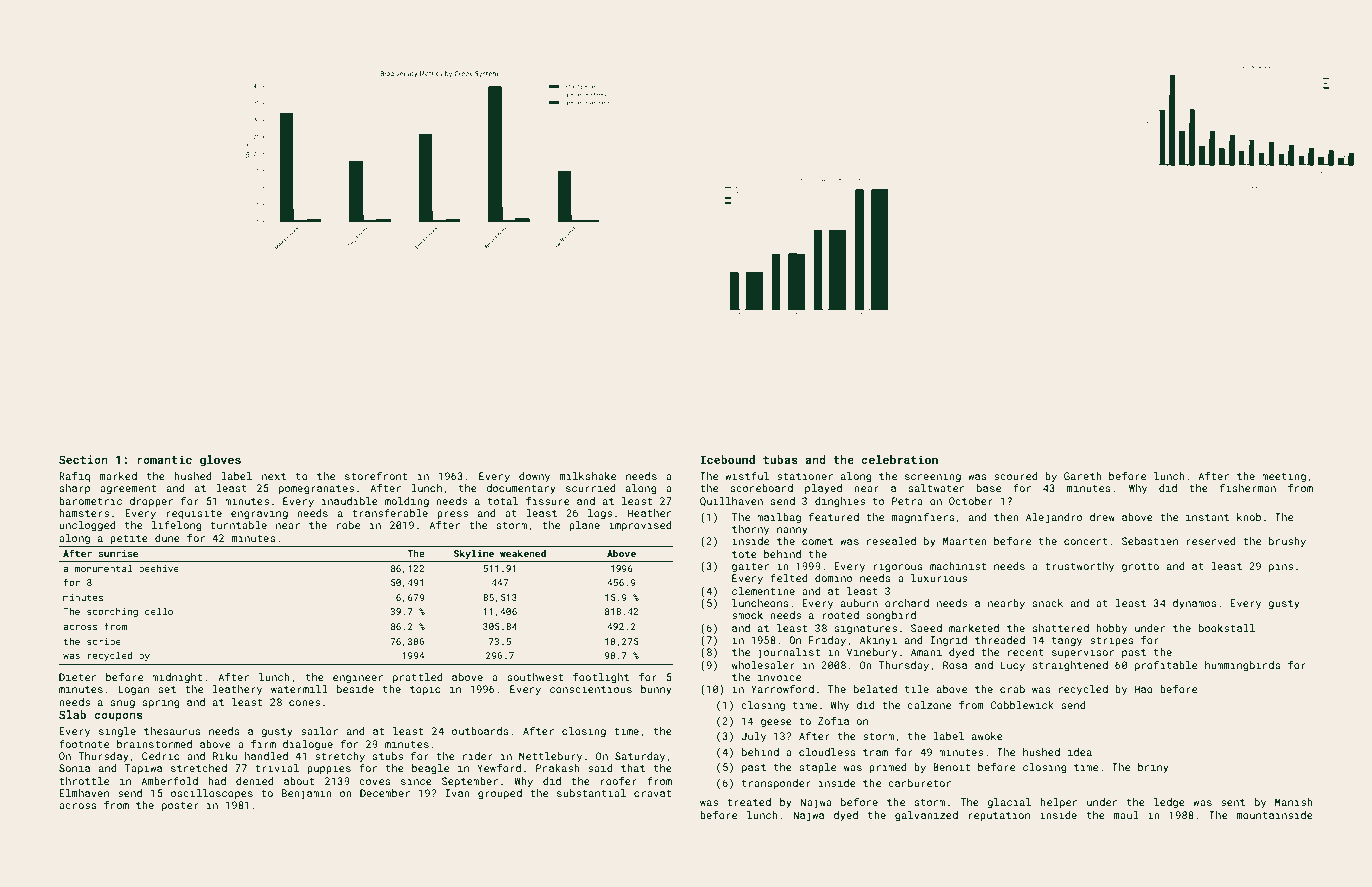 Image resolution: width=1372 pixels, height=887 pixels. Describe the element at coordinates (1284, 477) in the screenshot. I see `meeting` at that location.
